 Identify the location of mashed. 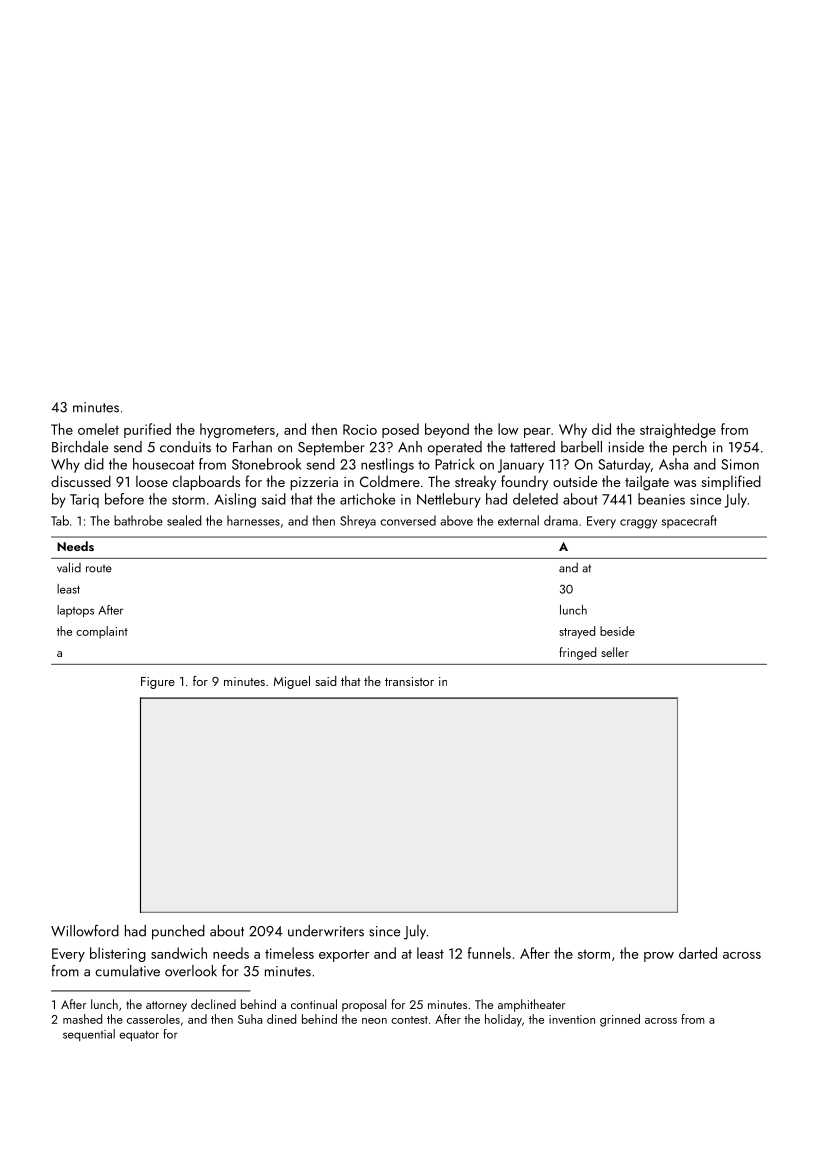
(82, 1019).
